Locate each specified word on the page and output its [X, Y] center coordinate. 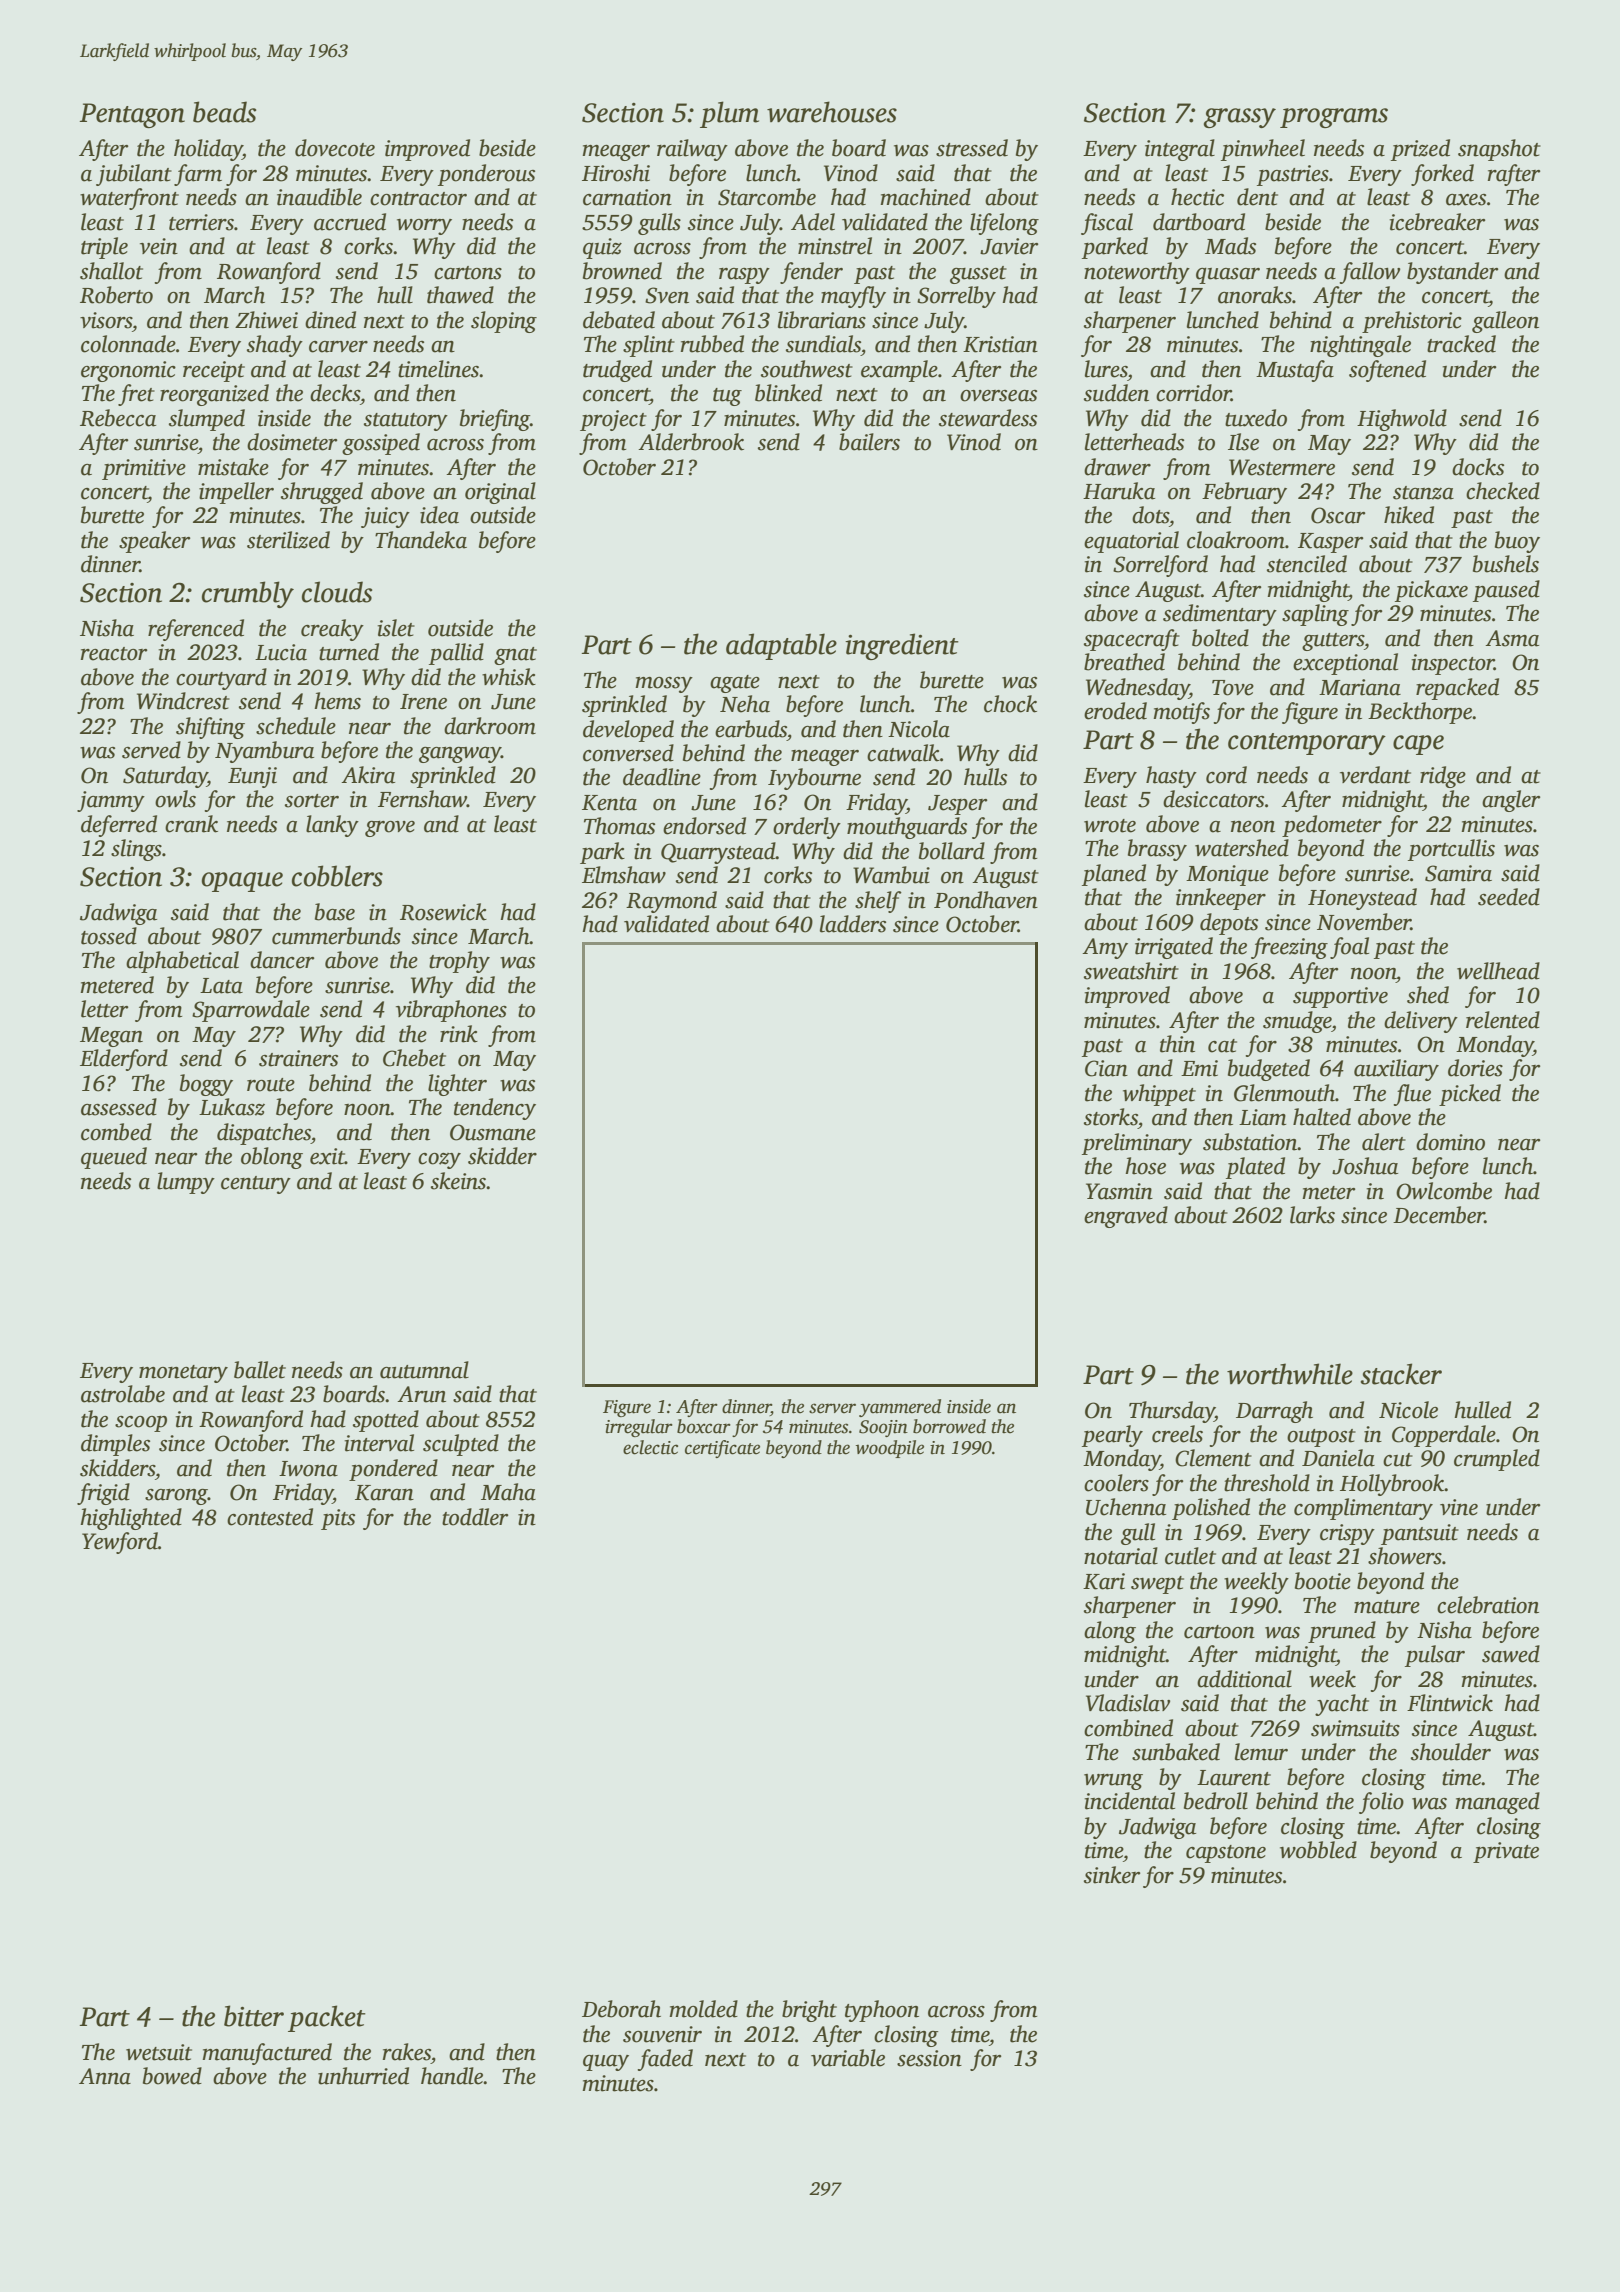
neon [1253, 827]
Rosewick [443, 912]
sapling [1315, 615]
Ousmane [493, 1132]
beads [224, 112]
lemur [1261, 1752]
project [613, 420]
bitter [254, 2016]
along [1110, 1632]
